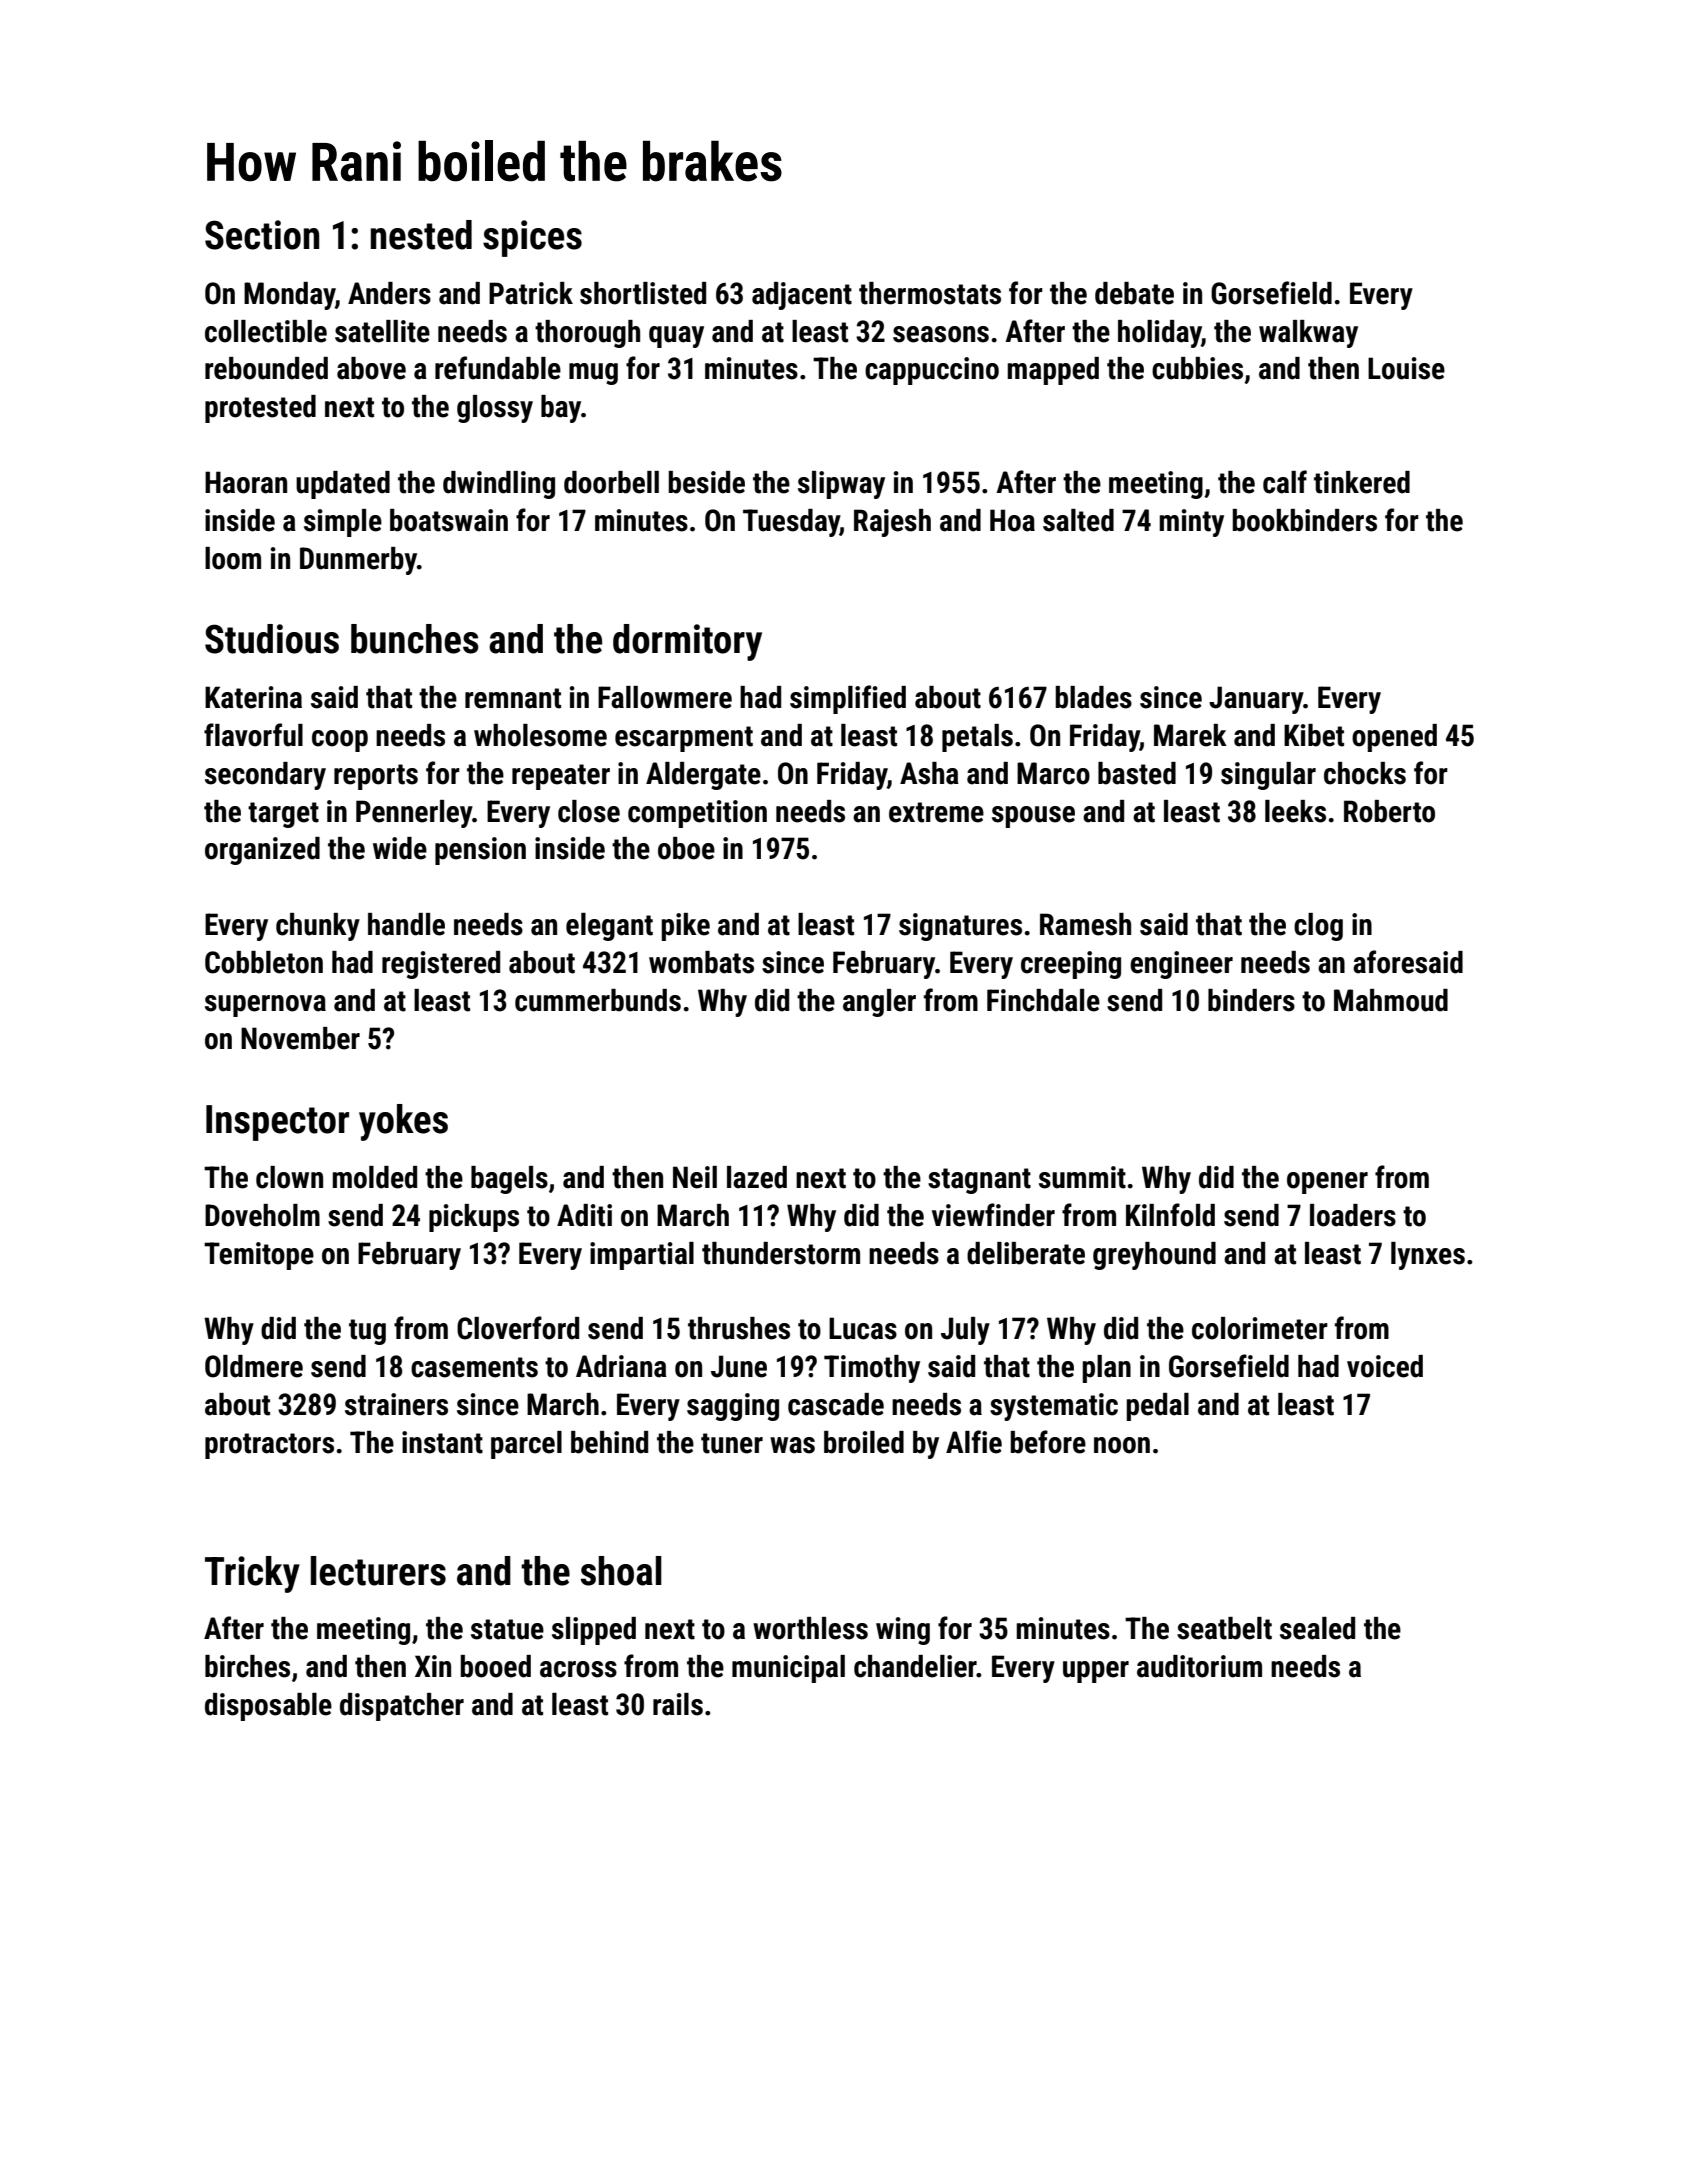 The height and width of the page is (2178, 1683). Describe the element at coordinates (1048, 1442) in the page. I see `before` at that location.
